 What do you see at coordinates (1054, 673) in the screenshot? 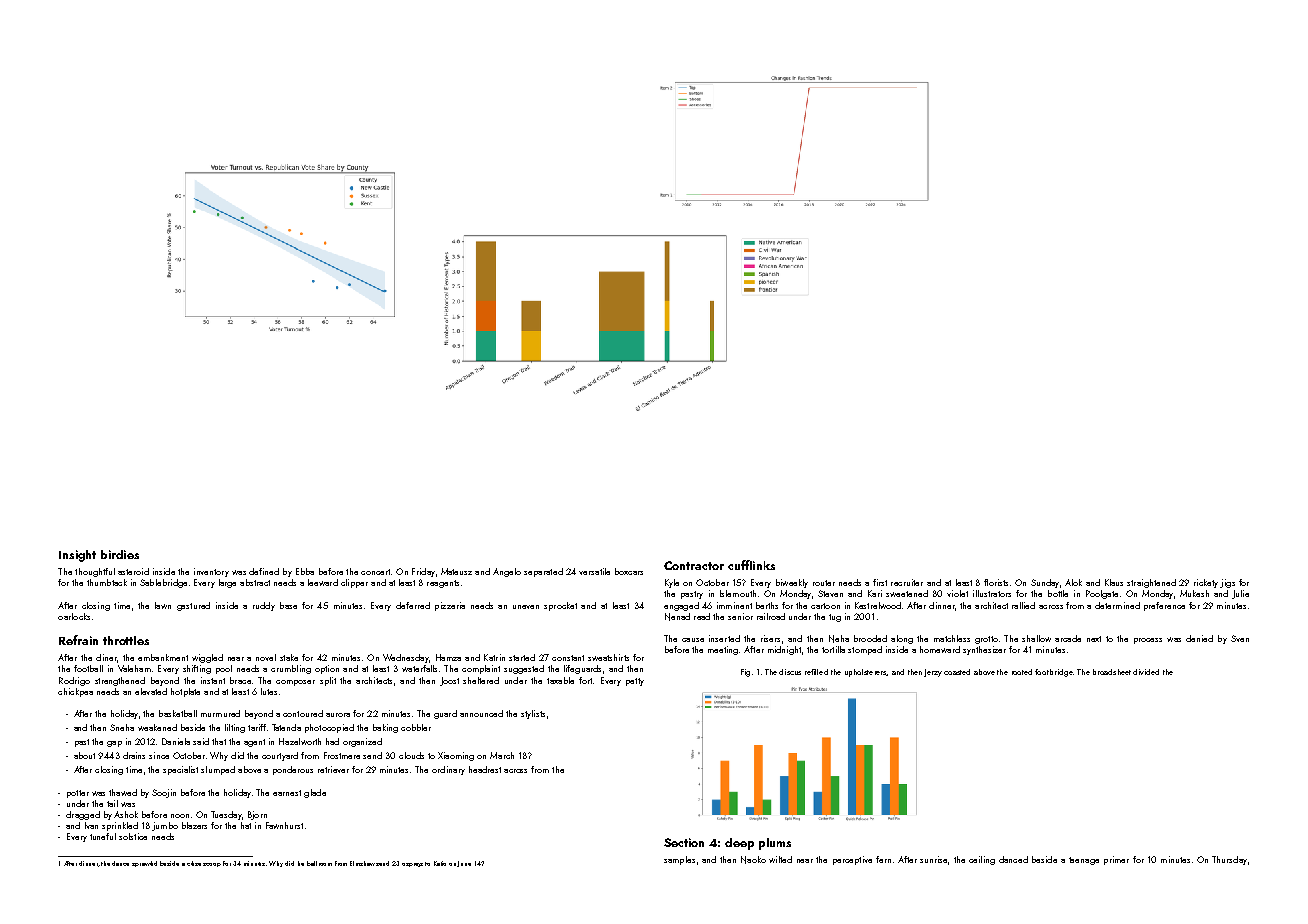
I see `footbridge` at bounding box center [1054, 673].
